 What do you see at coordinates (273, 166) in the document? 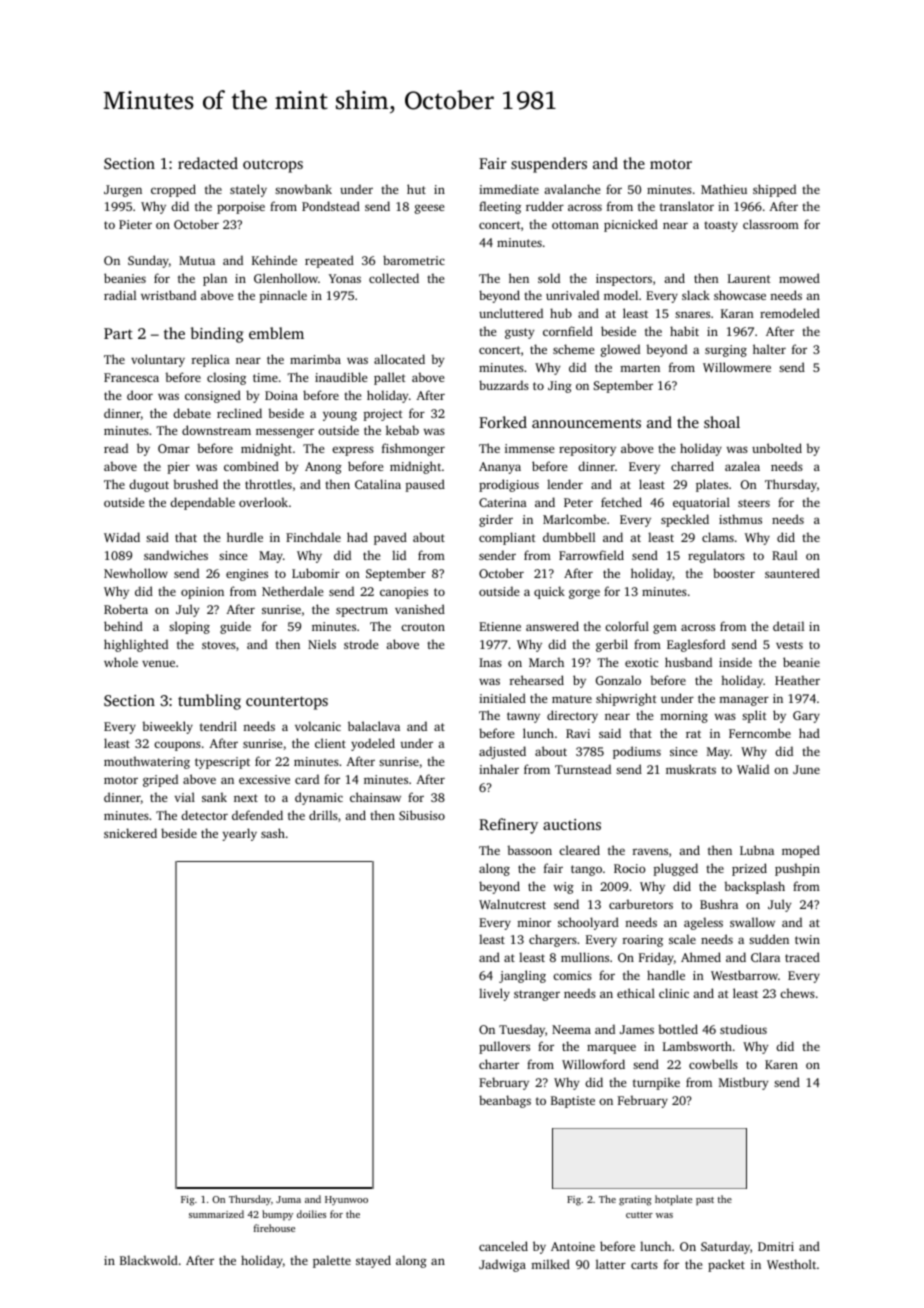
I see `outcrops` at bounding box center [273, 166].
